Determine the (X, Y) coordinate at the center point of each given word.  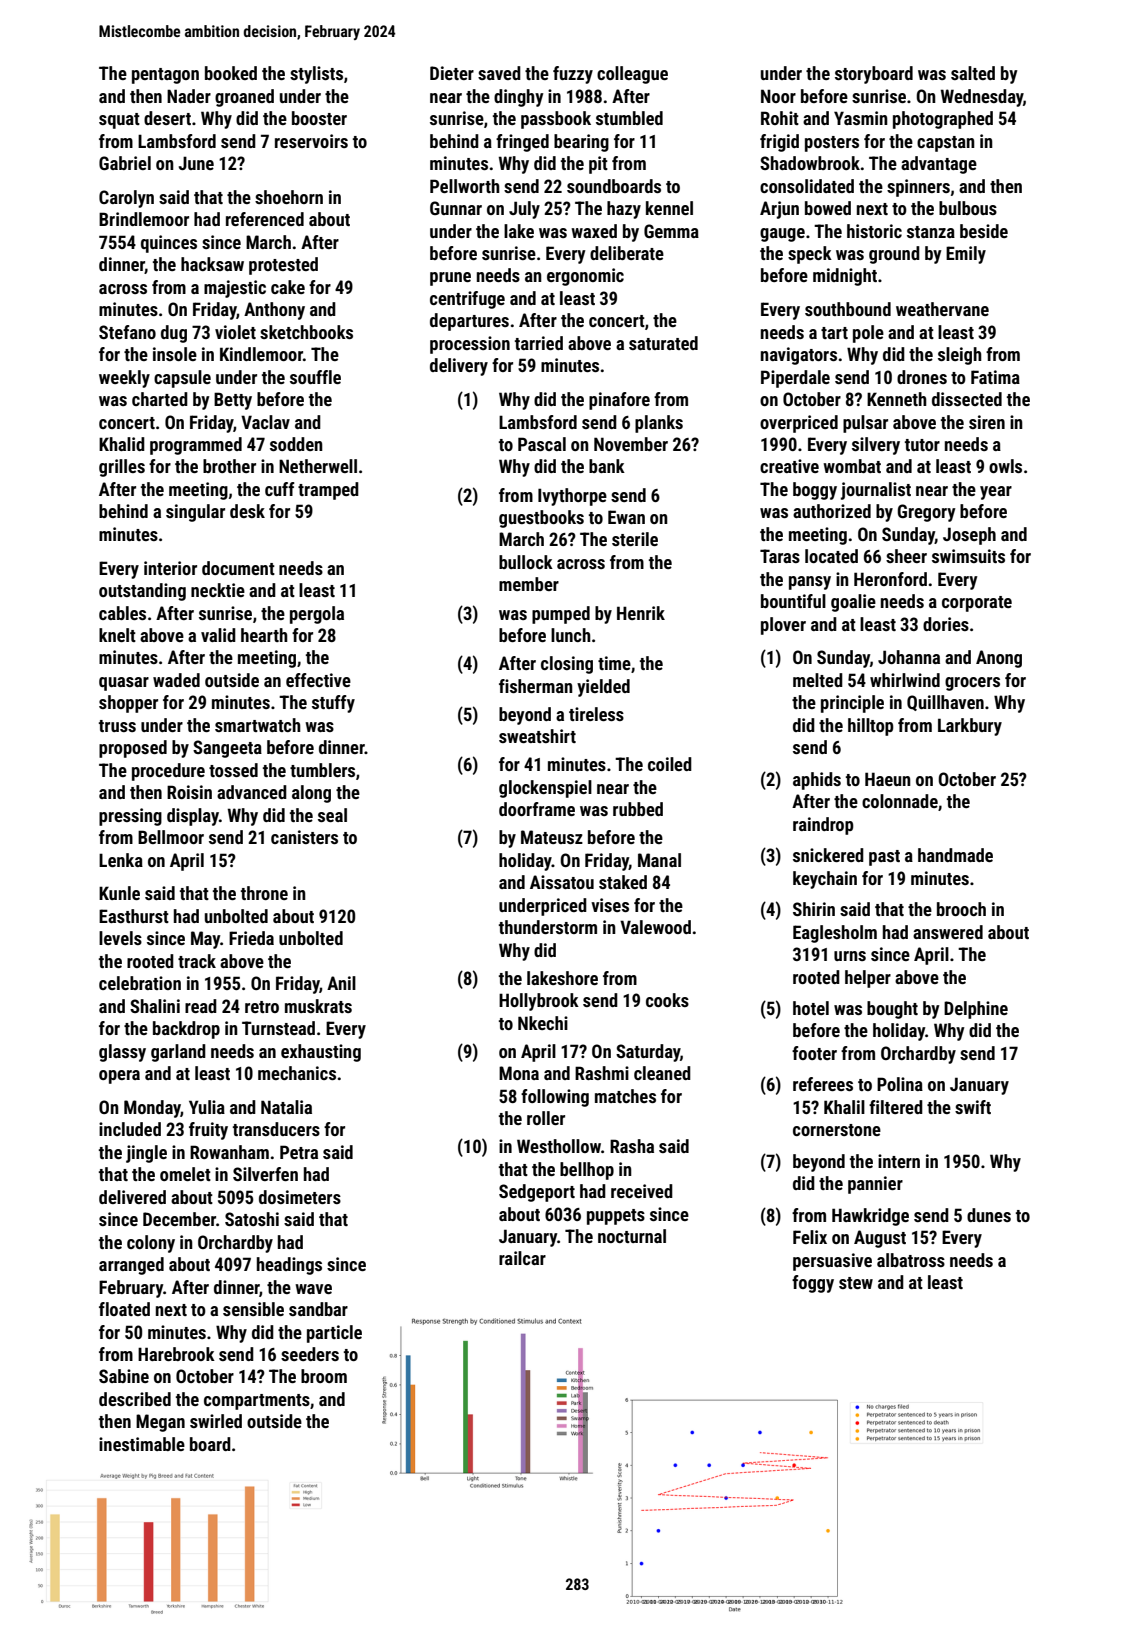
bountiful (793, 601)
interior (170, 568)
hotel (811, 1008)
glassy (122, 1053)
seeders (310, 1354)
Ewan (626, 517)
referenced (265, 219)
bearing (581, 143)
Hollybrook (539, 1002)
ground (894, 255)
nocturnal (632, 1236)
